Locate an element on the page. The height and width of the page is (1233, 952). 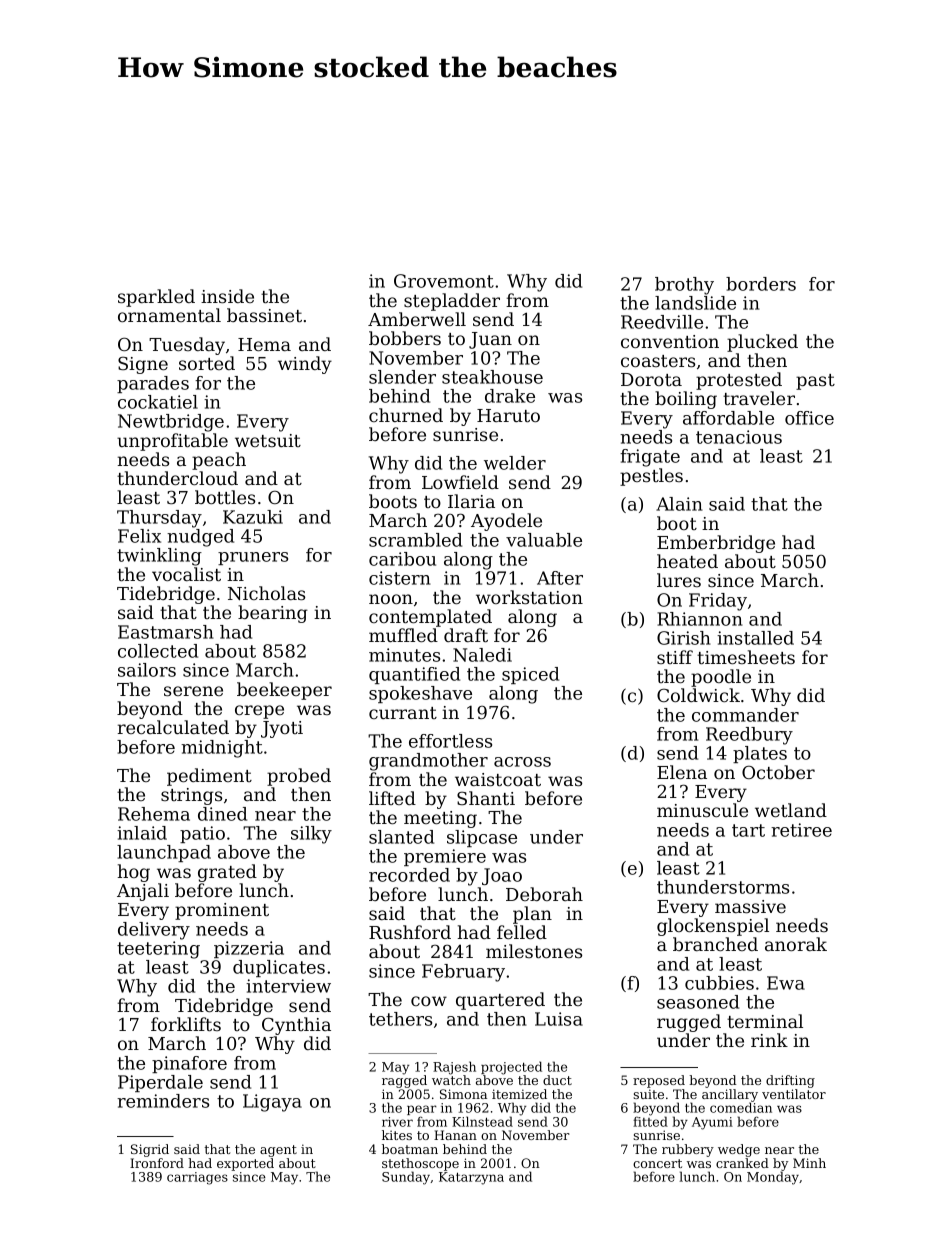
October is located at coordinates (778, 772).
